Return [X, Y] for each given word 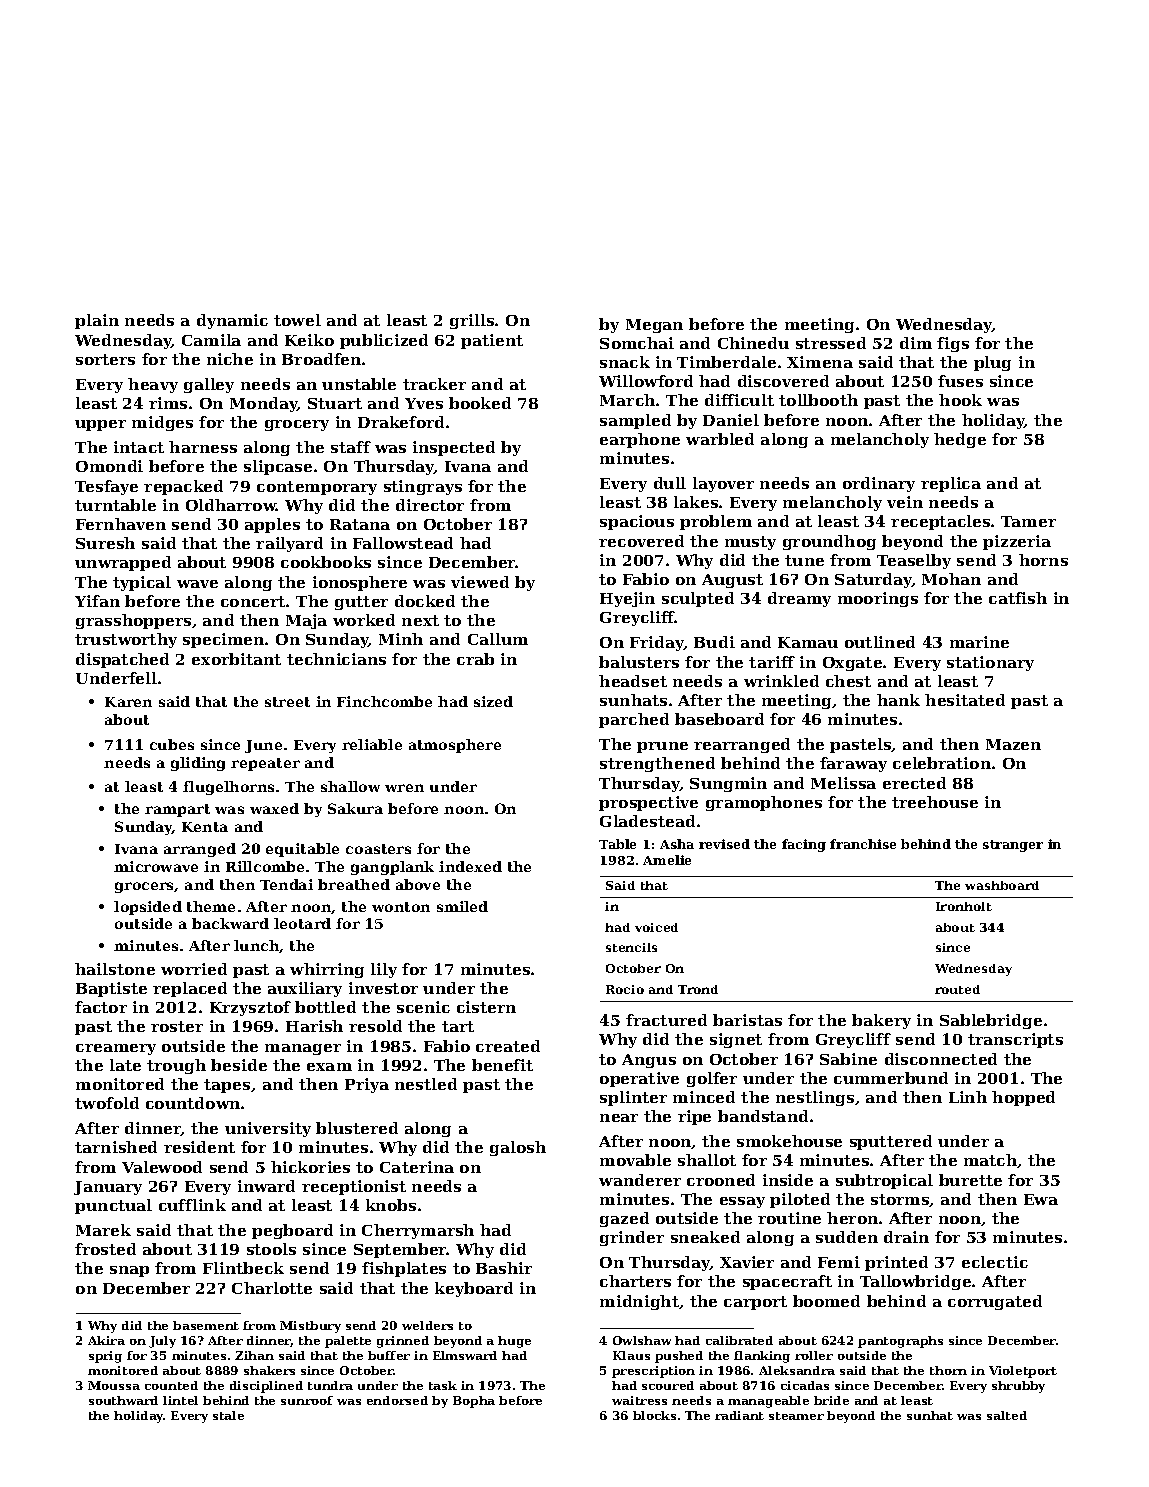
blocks [654, 1415]
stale [228, 1415]
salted [1007, 1415]
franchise [863, 844]
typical [142, 583]
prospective [648, 803]
